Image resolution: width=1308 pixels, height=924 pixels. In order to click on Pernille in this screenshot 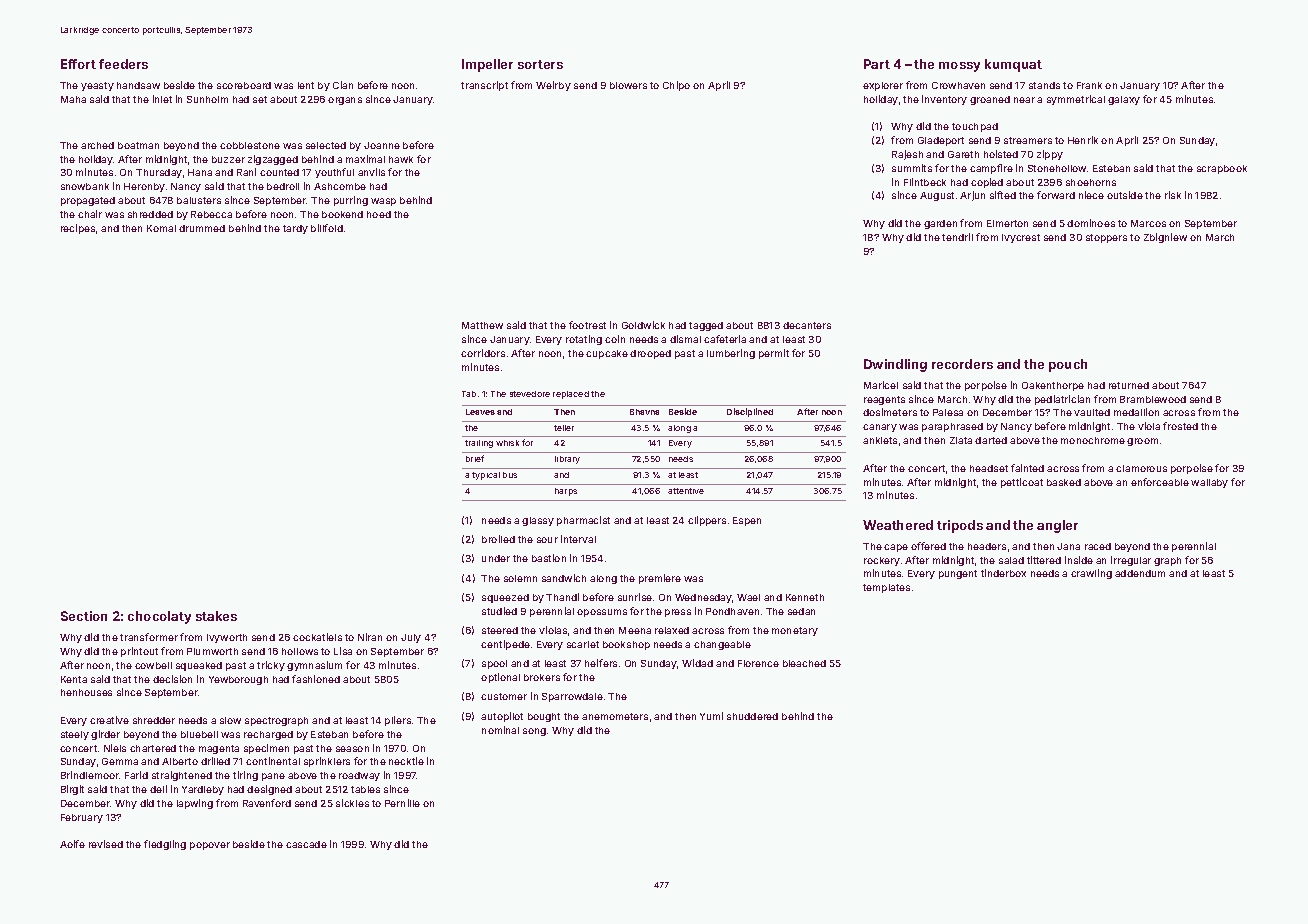, I will do `click(402, 803)`.
